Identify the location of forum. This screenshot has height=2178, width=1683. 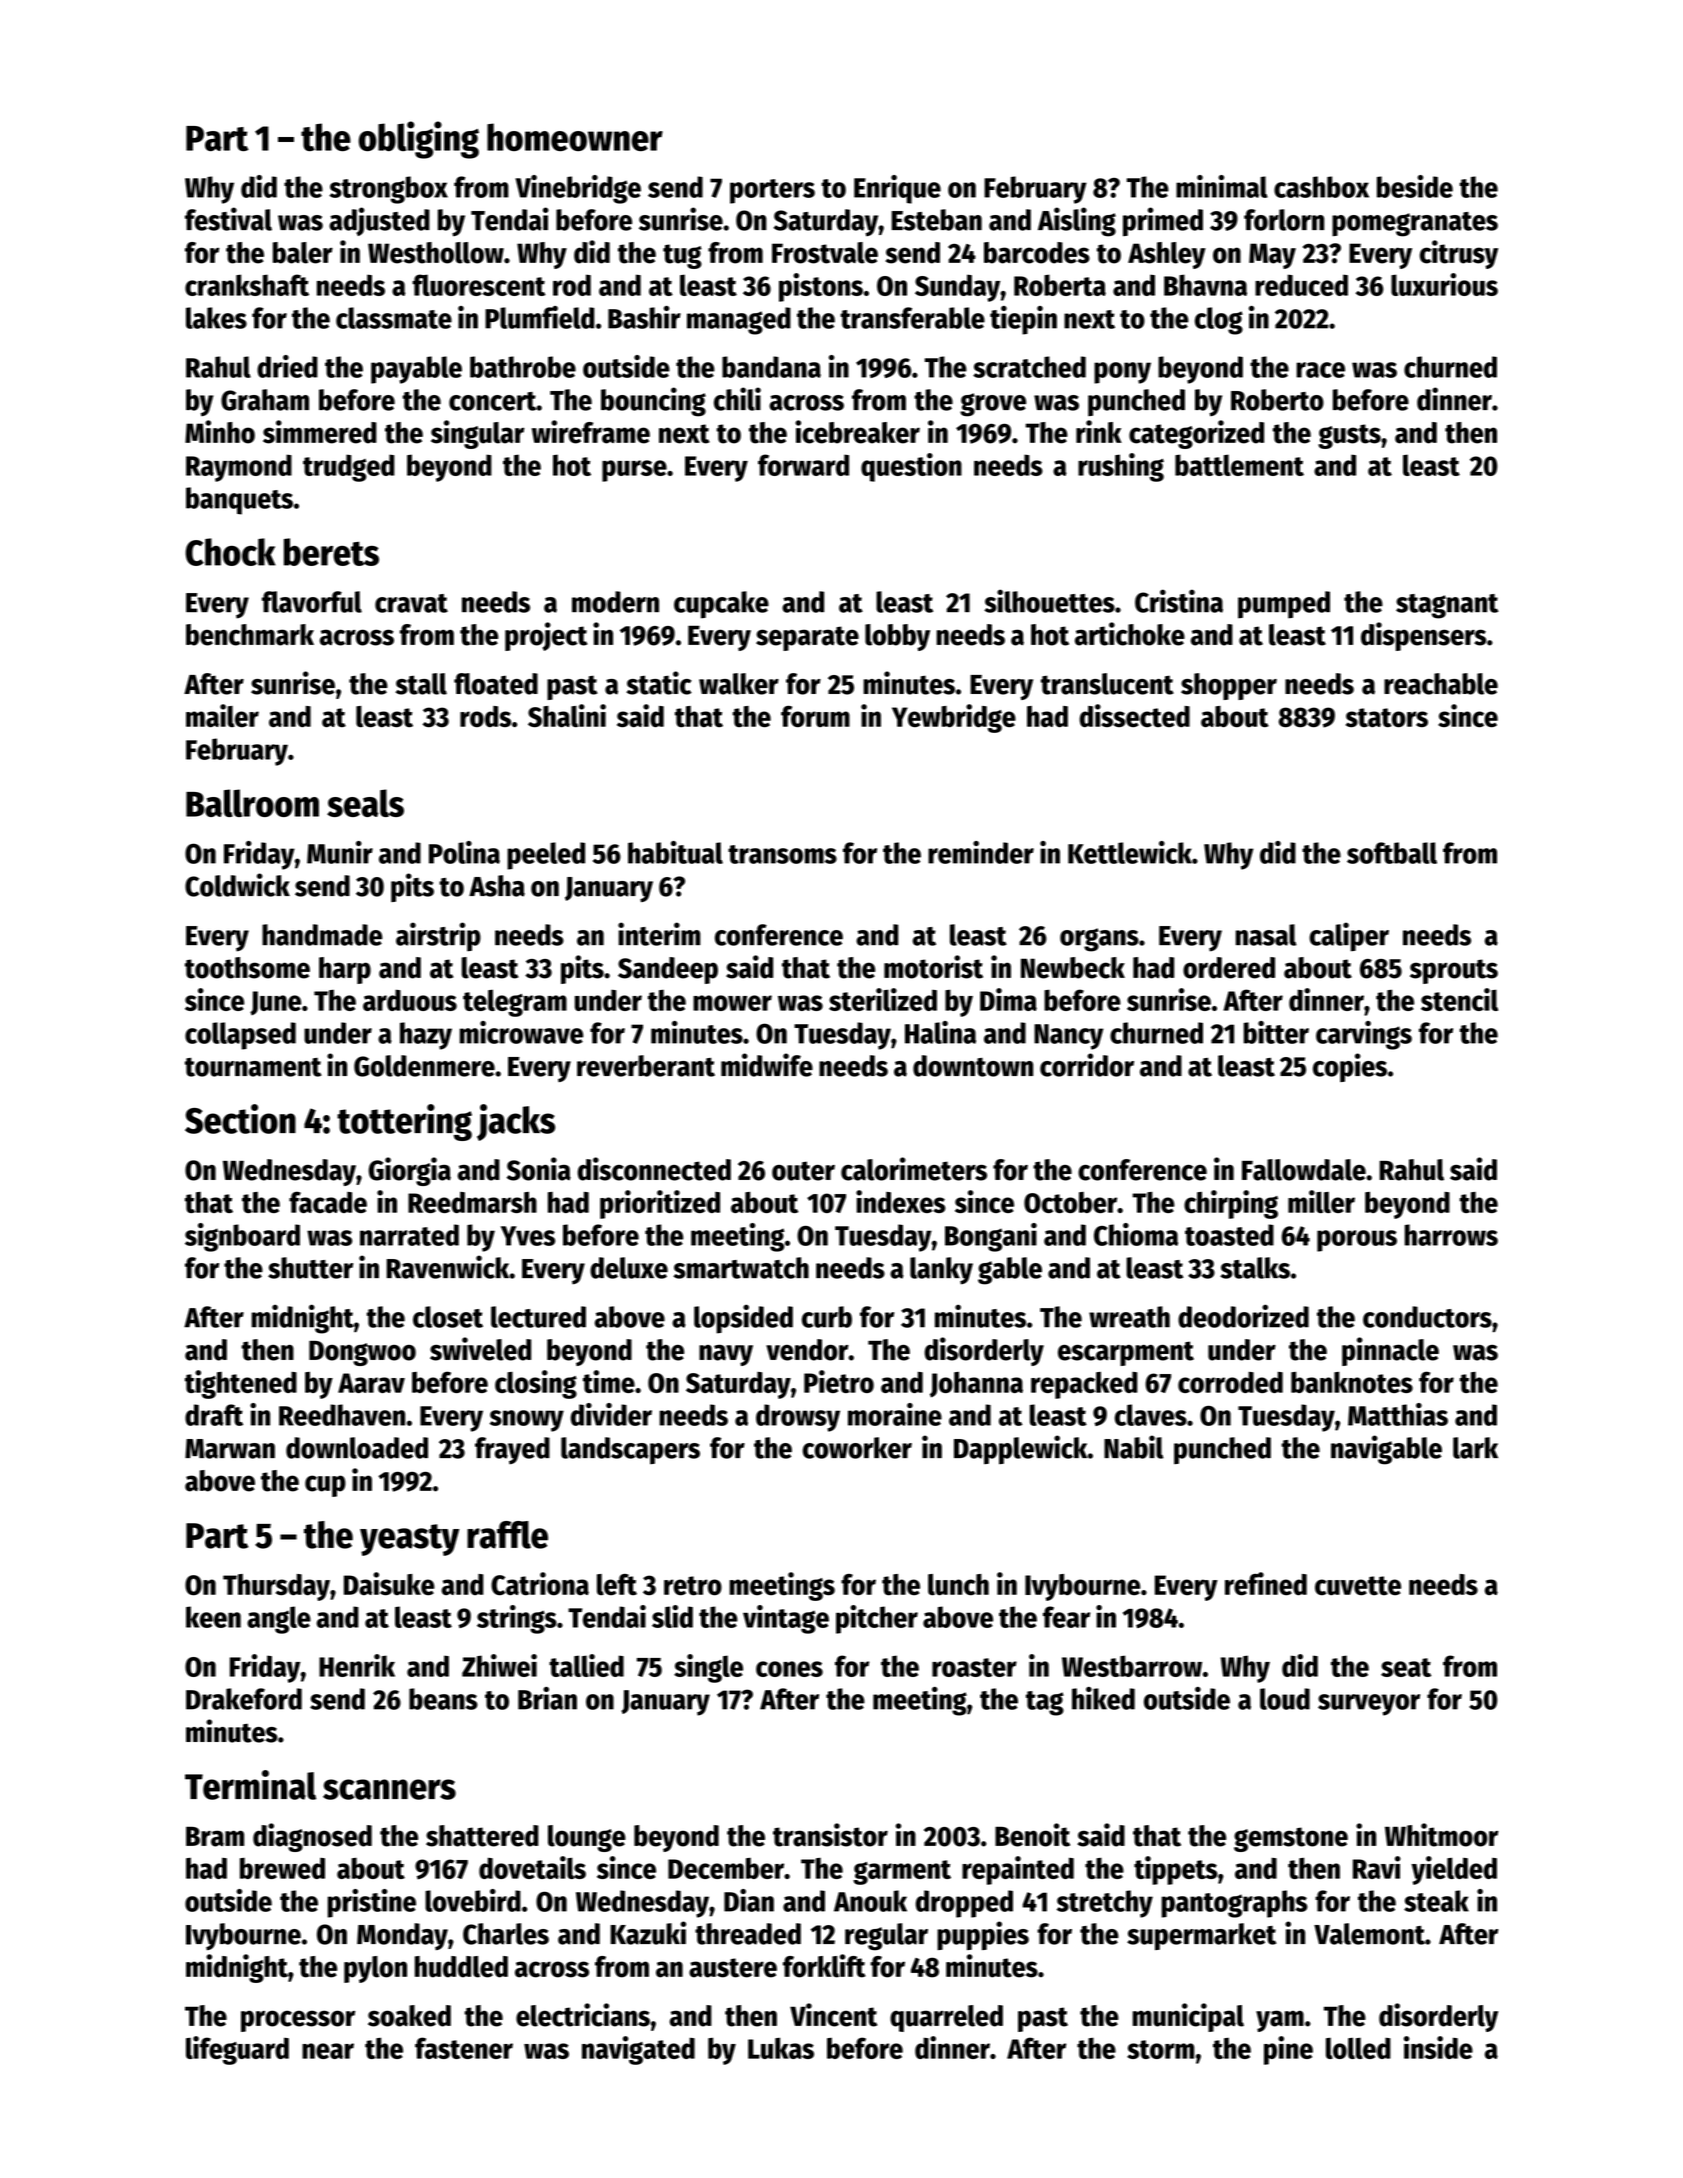
(815, 716).
